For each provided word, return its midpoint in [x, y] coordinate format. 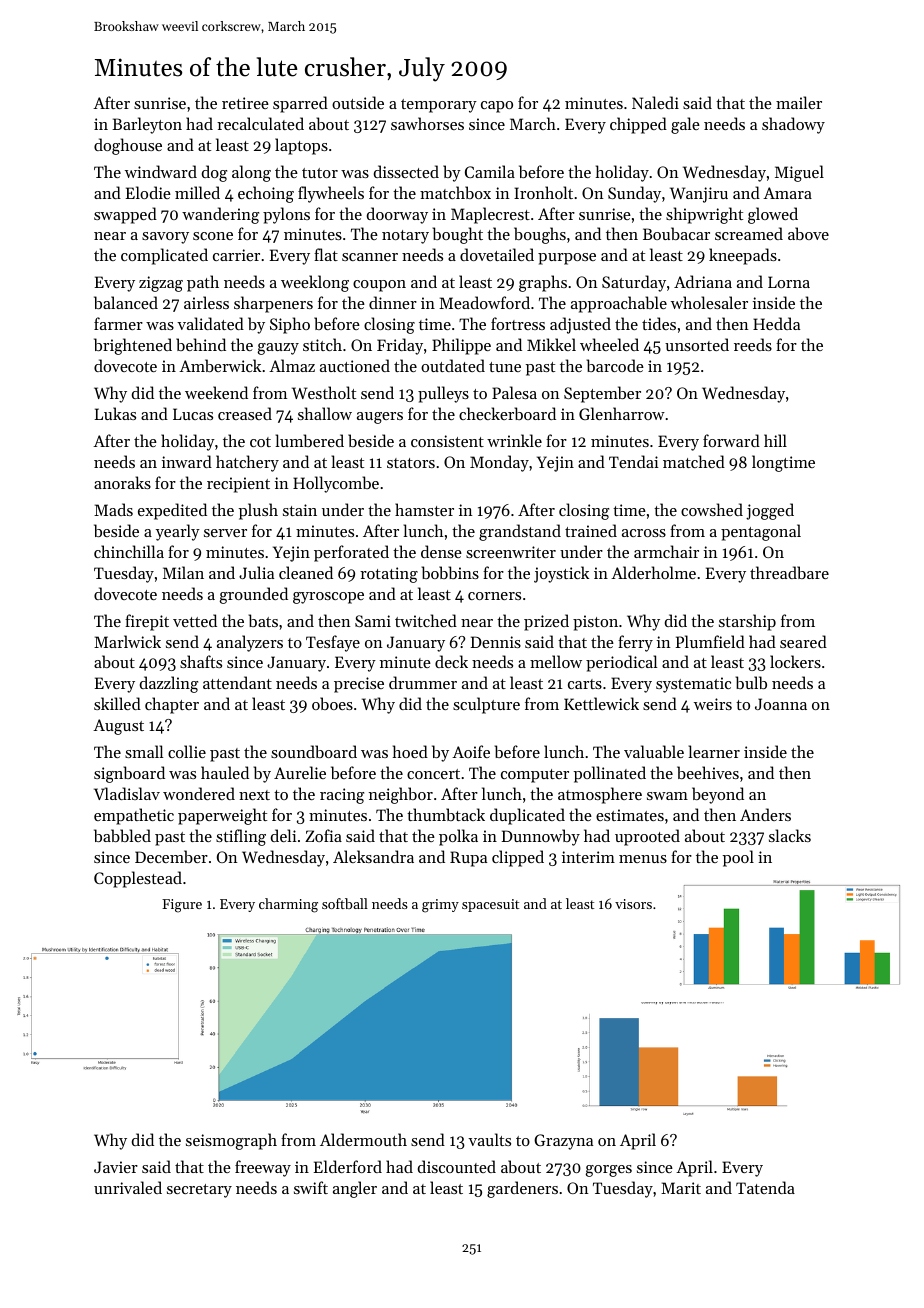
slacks [790, 835]
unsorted [697, 344]
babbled [122, 835]
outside [358, 102]
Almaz [292, 365]
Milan [183, 572]
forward [731, 440]
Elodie [148, 192]
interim [588, 857]
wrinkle [514, 440]
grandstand [520, 532]
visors [633, 904]
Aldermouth [363, 1139]
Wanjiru [699, 195]
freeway [263, 1168]
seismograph [231, 1141]
